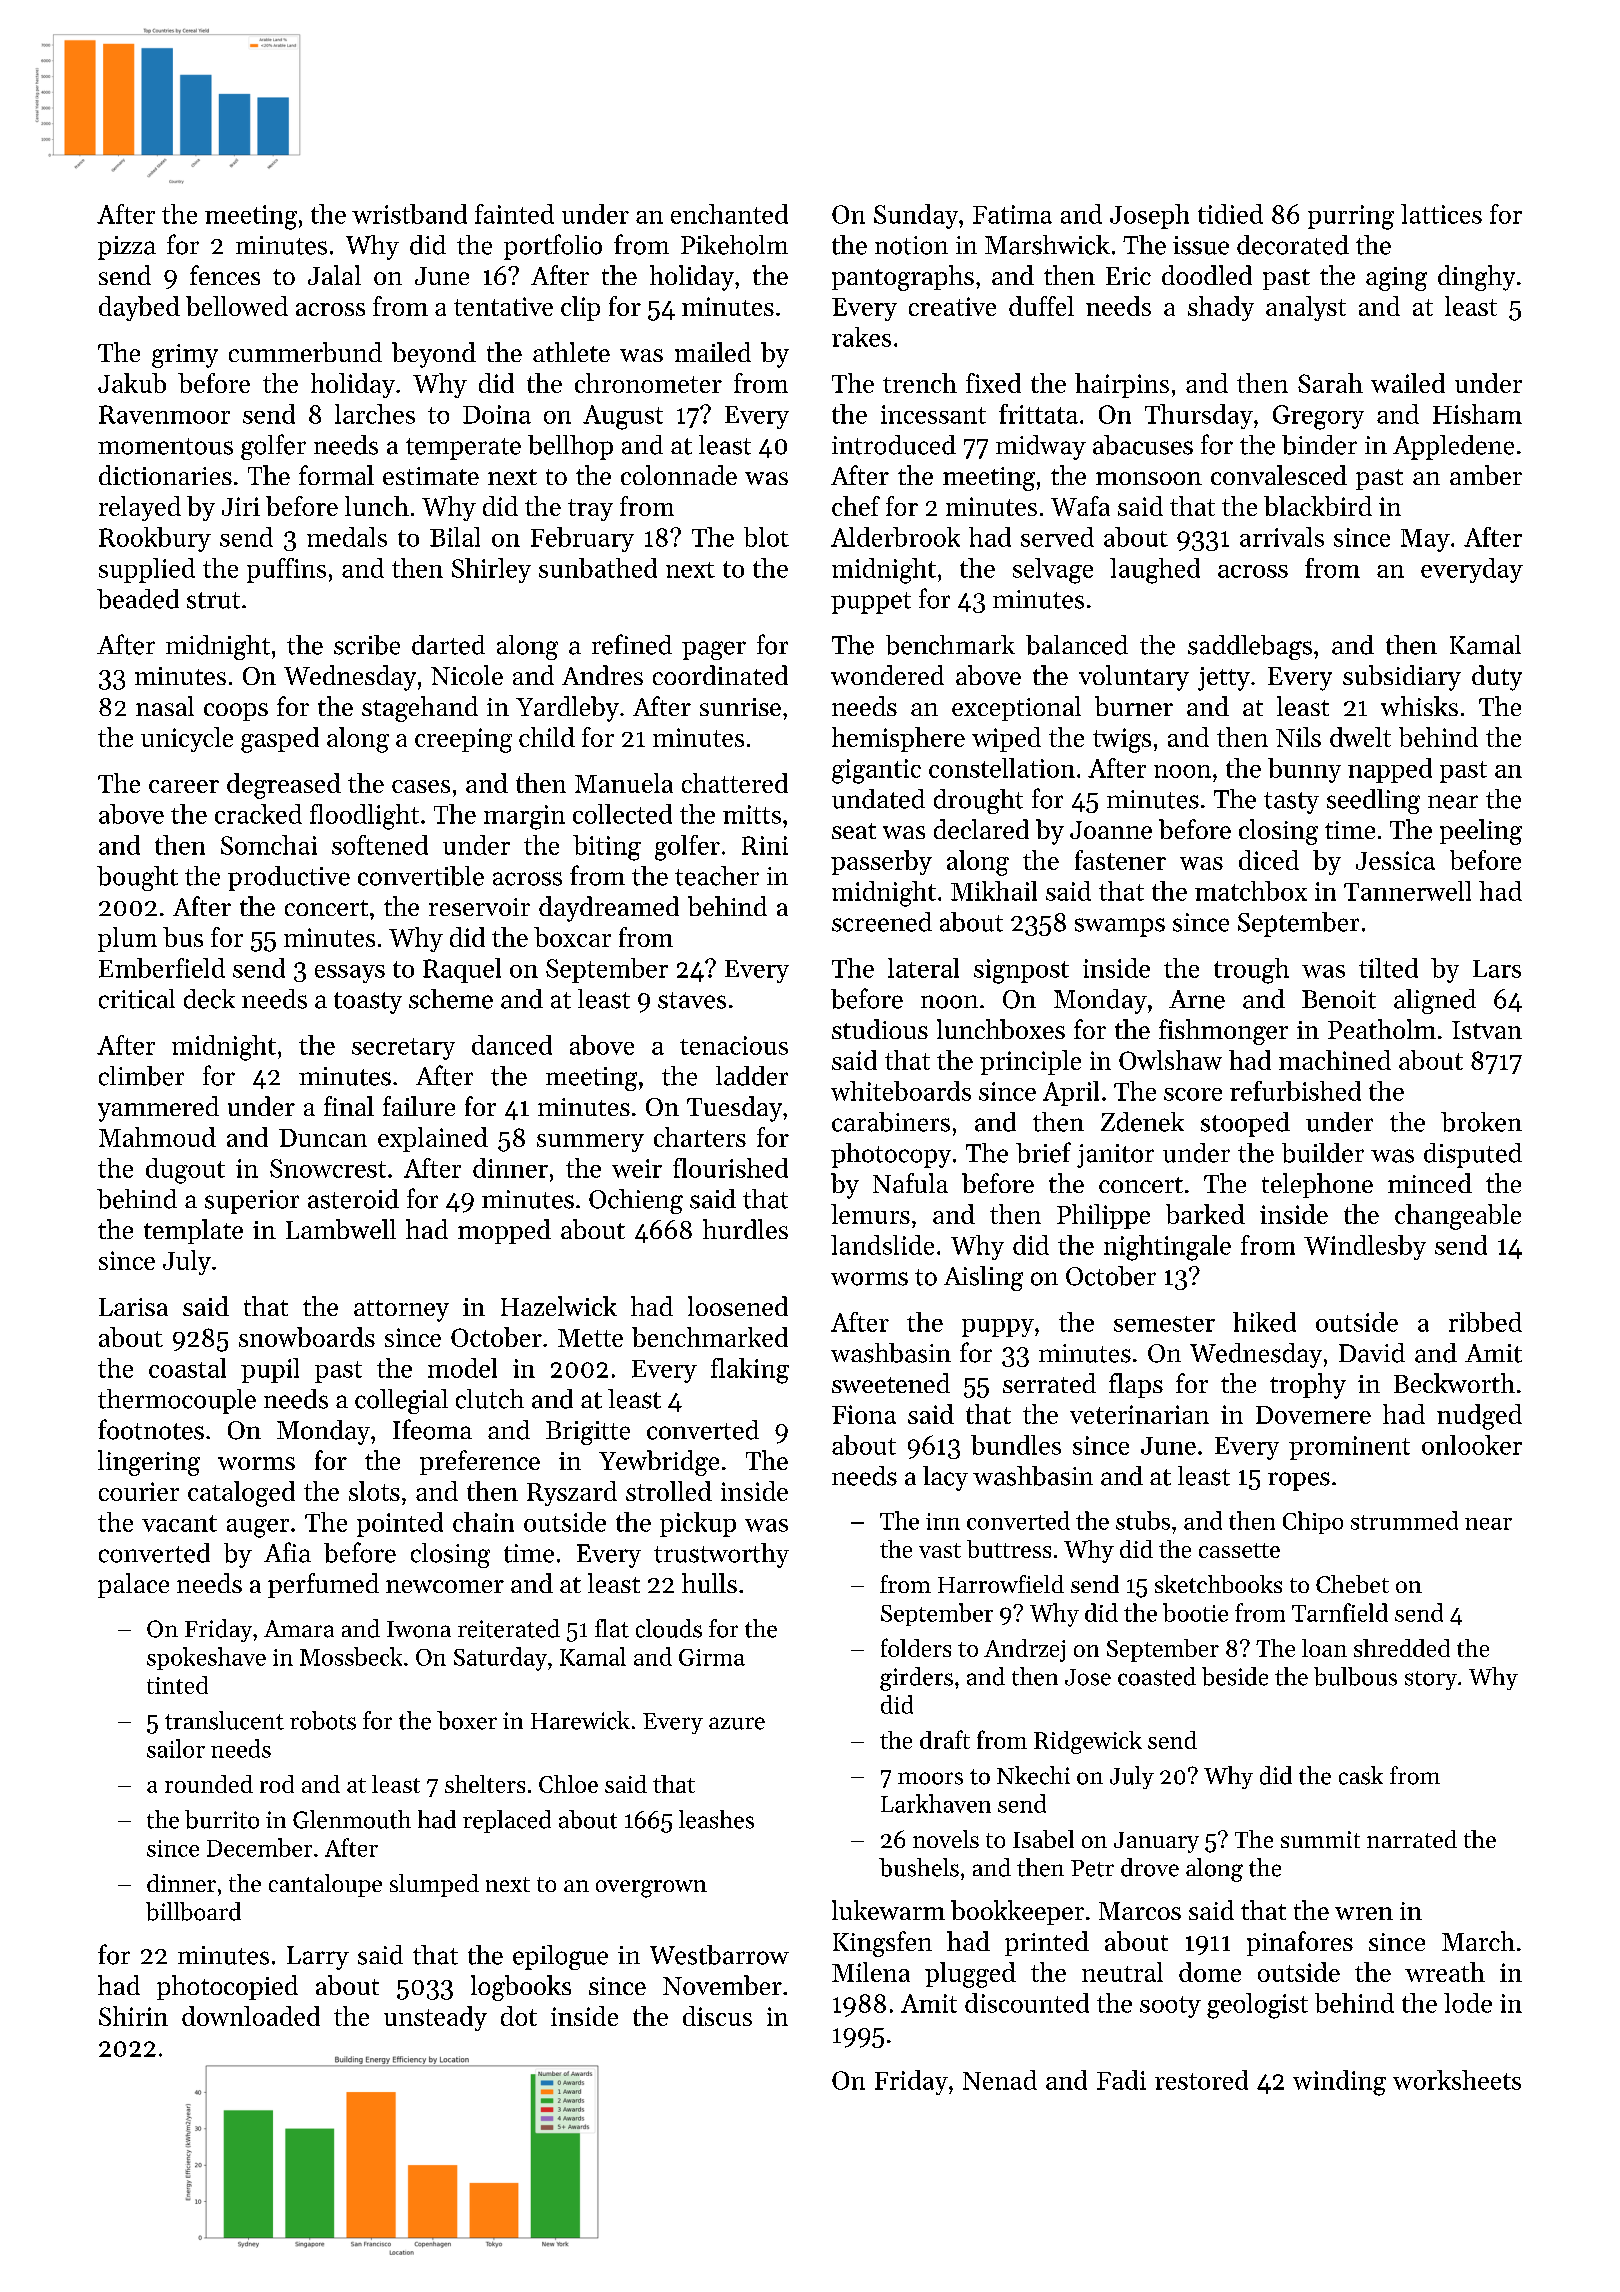 This image has height=2292, width=1620. Describe the element at coordinates (895, 537) in the image. I see `Alderbrook` at that location.
